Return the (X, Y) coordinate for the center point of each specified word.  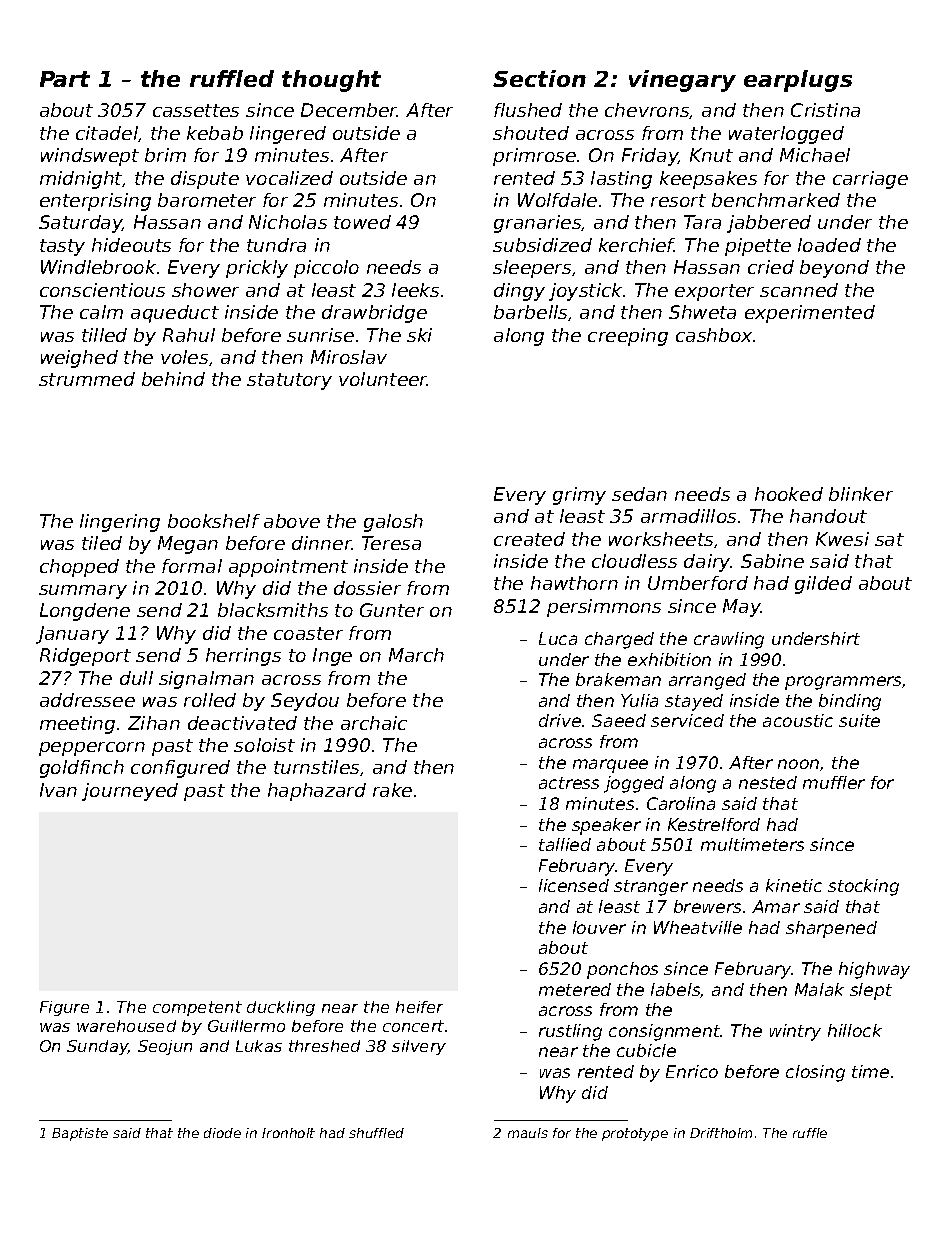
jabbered (769, 224)
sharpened (831, 929)
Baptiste (80, 1134)
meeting (77, 725)
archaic (374, 723)
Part (65, 79)
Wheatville (698, 927)
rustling (570, 1032)
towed (362, 222)
